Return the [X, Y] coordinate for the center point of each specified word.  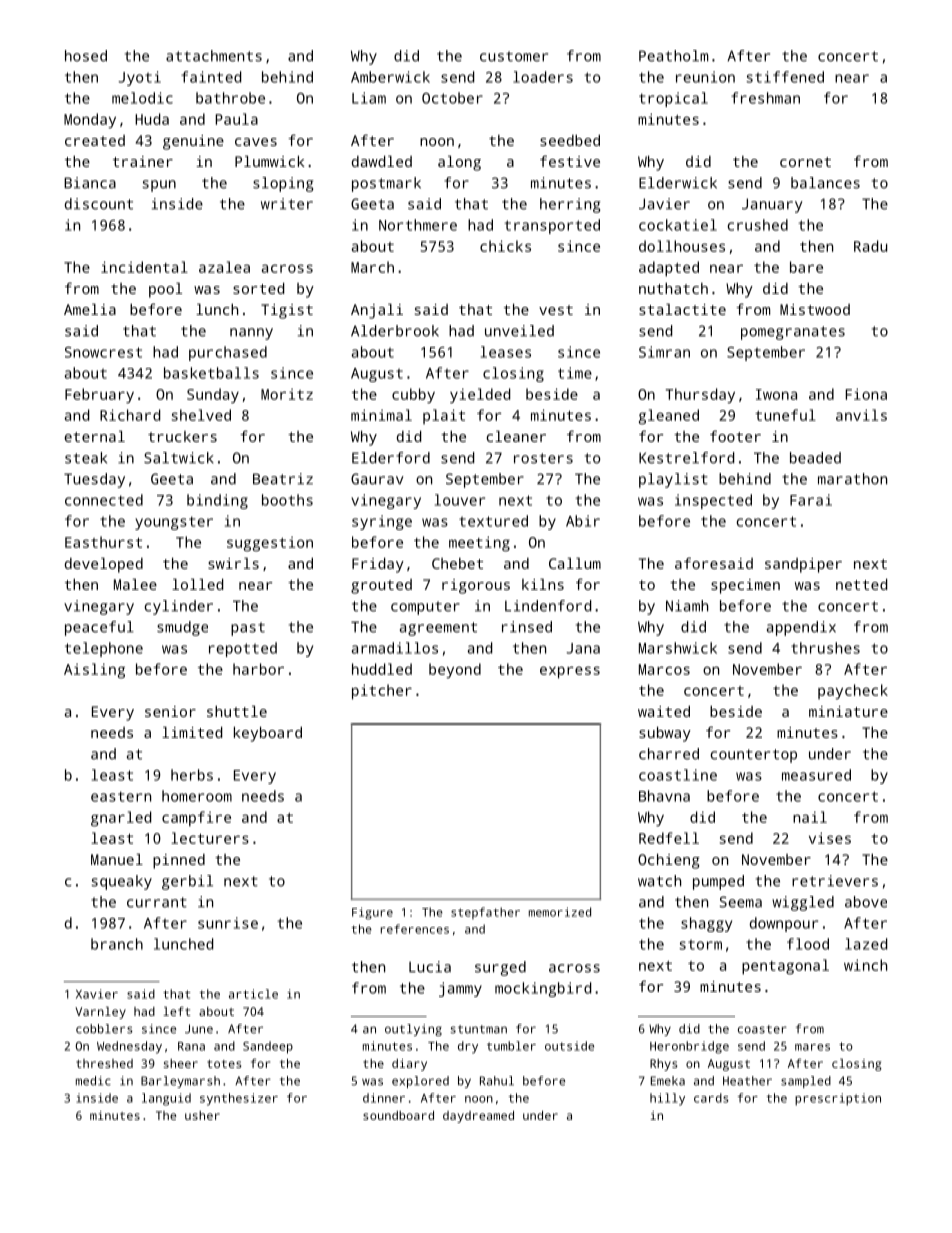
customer [514, 56]
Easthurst [103, 542]
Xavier [97, 994]
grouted [381, 586]
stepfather [485, 913]
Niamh [687, 606]
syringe [382, 522]
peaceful [99, 628]
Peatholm [673, 56]
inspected [713, 501]
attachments [214, 56]
